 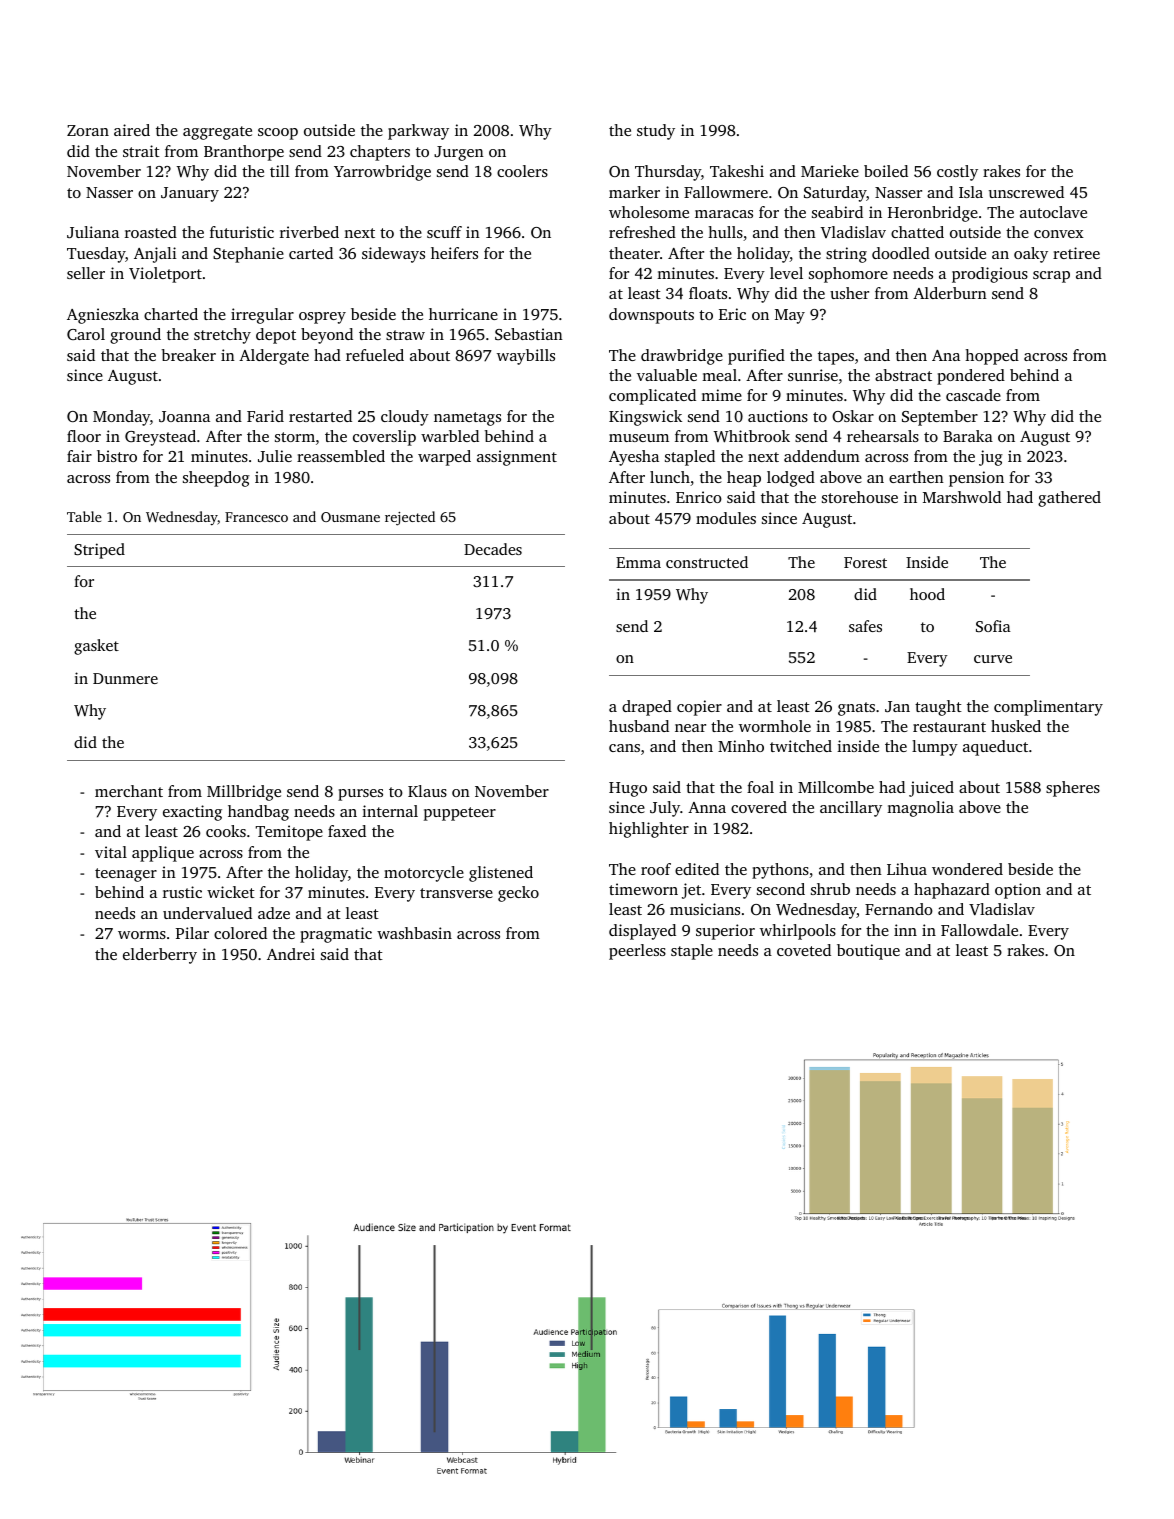 I want to click on hopped, so click(x=992, y=357).
